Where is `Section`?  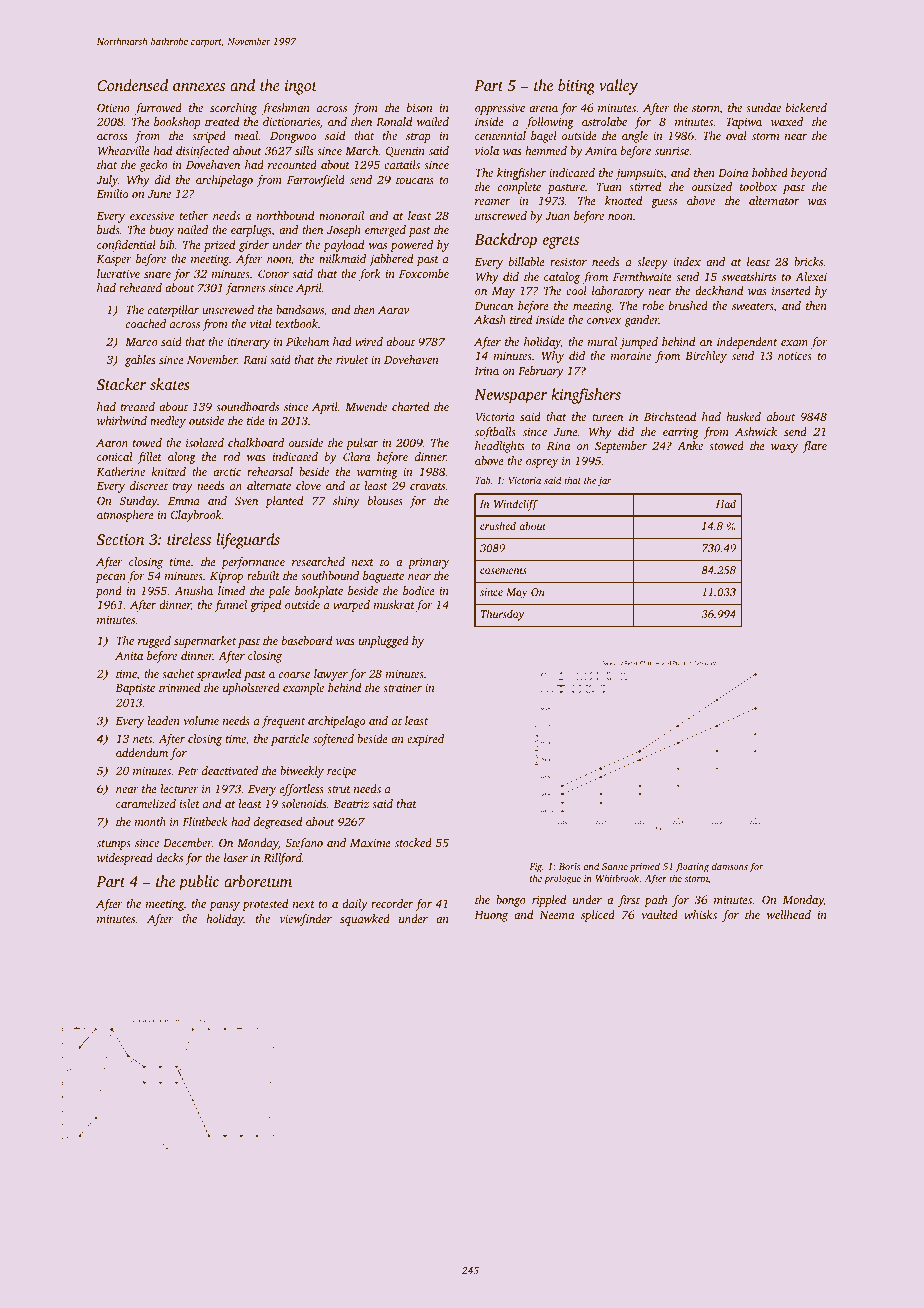
Section is located at coordinates (120, 539).
